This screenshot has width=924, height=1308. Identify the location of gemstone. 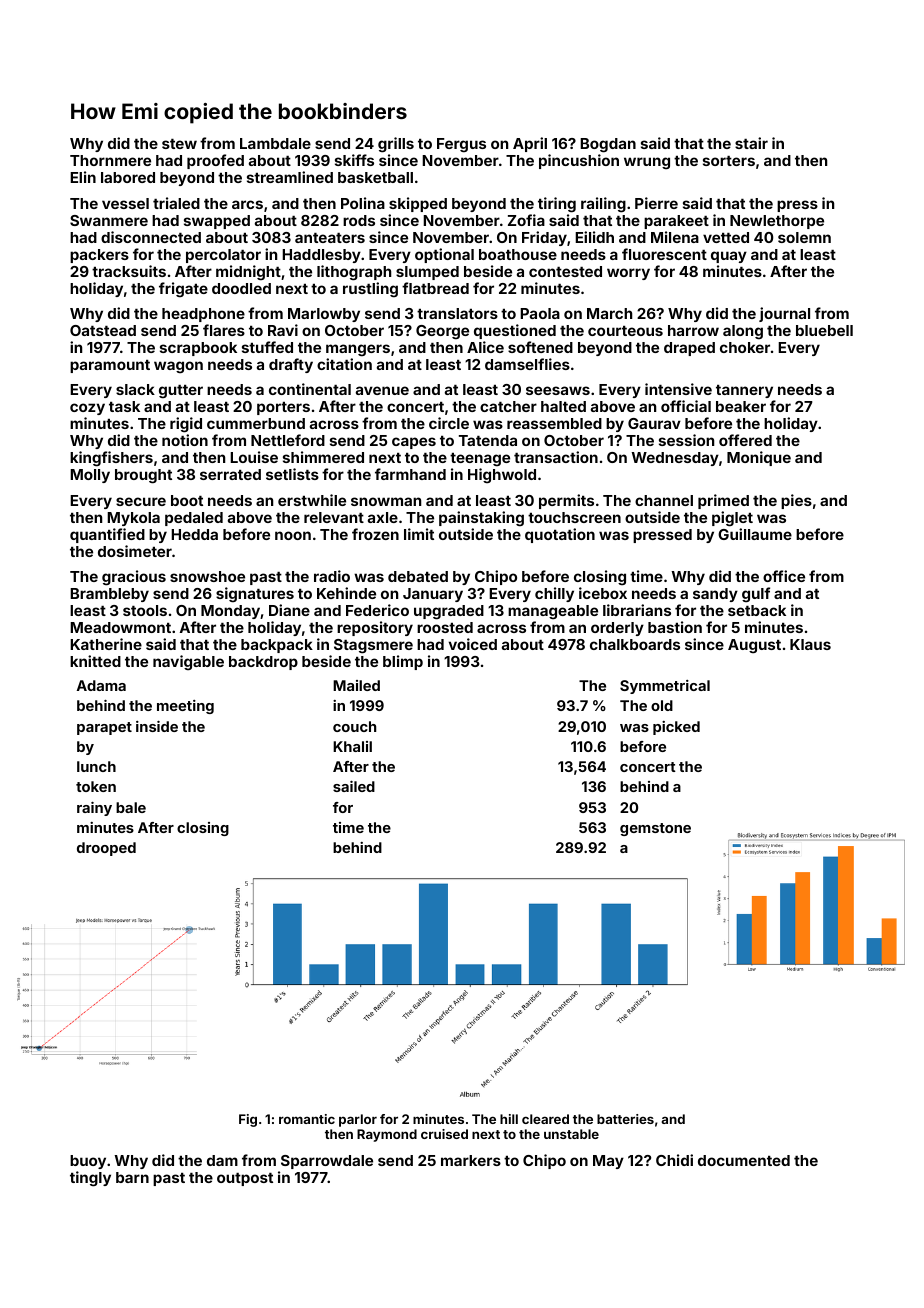
(655, 829).
